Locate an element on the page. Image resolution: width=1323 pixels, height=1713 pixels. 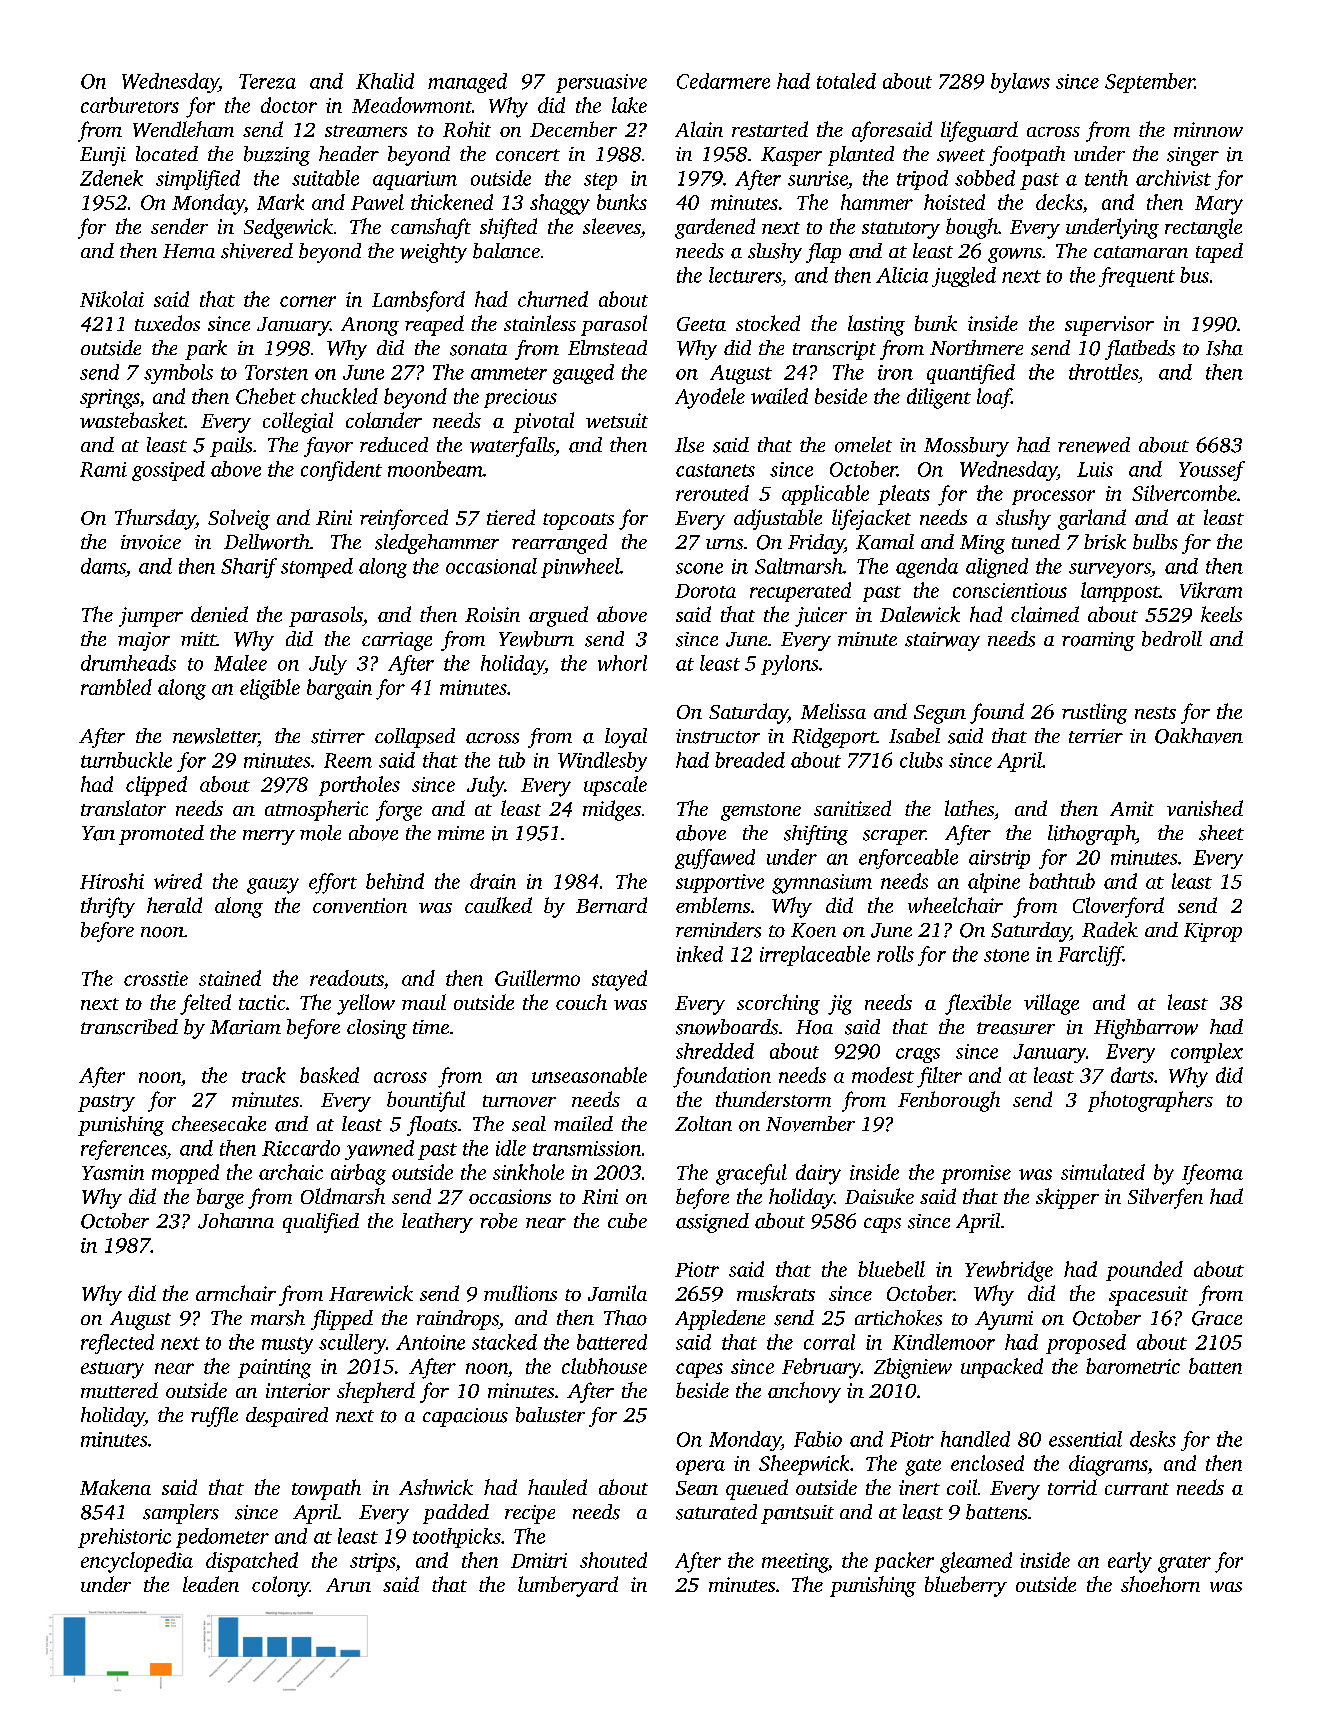
Sharif is located at coordinates (249, 568).
